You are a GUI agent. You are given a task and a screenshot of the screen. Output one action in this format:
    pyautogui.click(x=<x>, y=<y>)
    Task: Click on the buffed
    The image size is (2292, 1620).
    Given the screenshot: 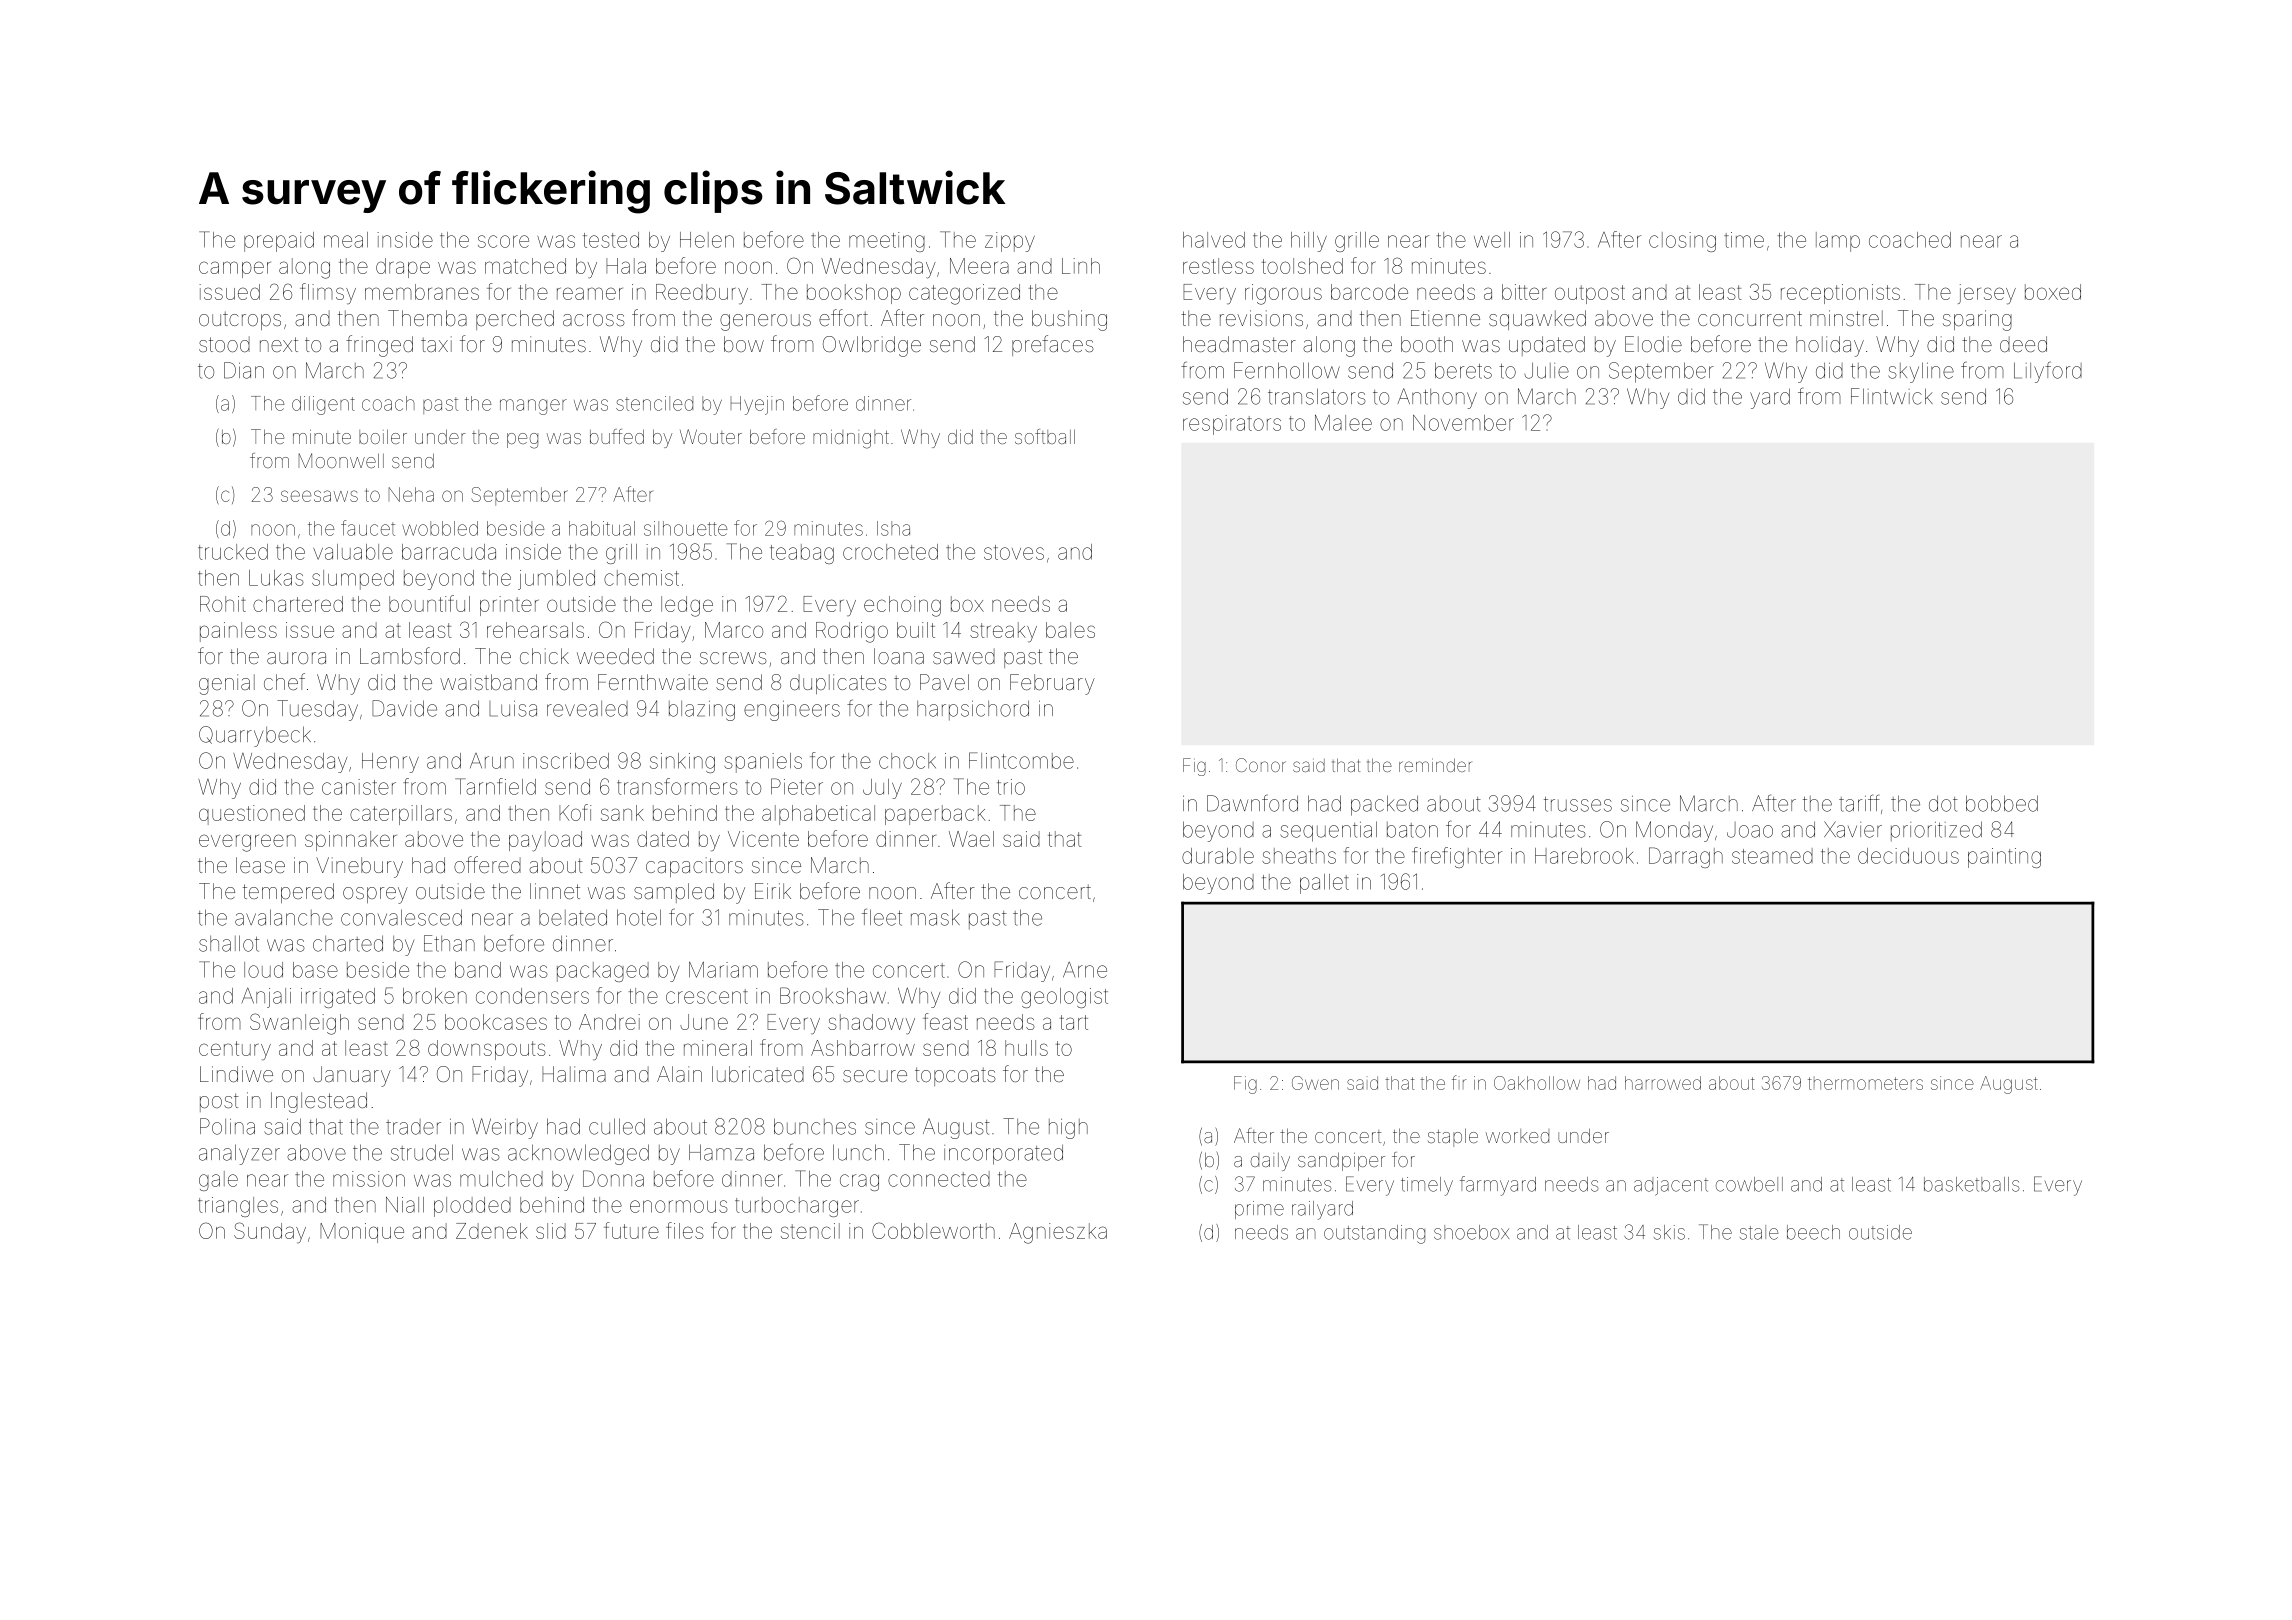 What is the action you would take?
    pyautogui.click(x=617, y=436)
